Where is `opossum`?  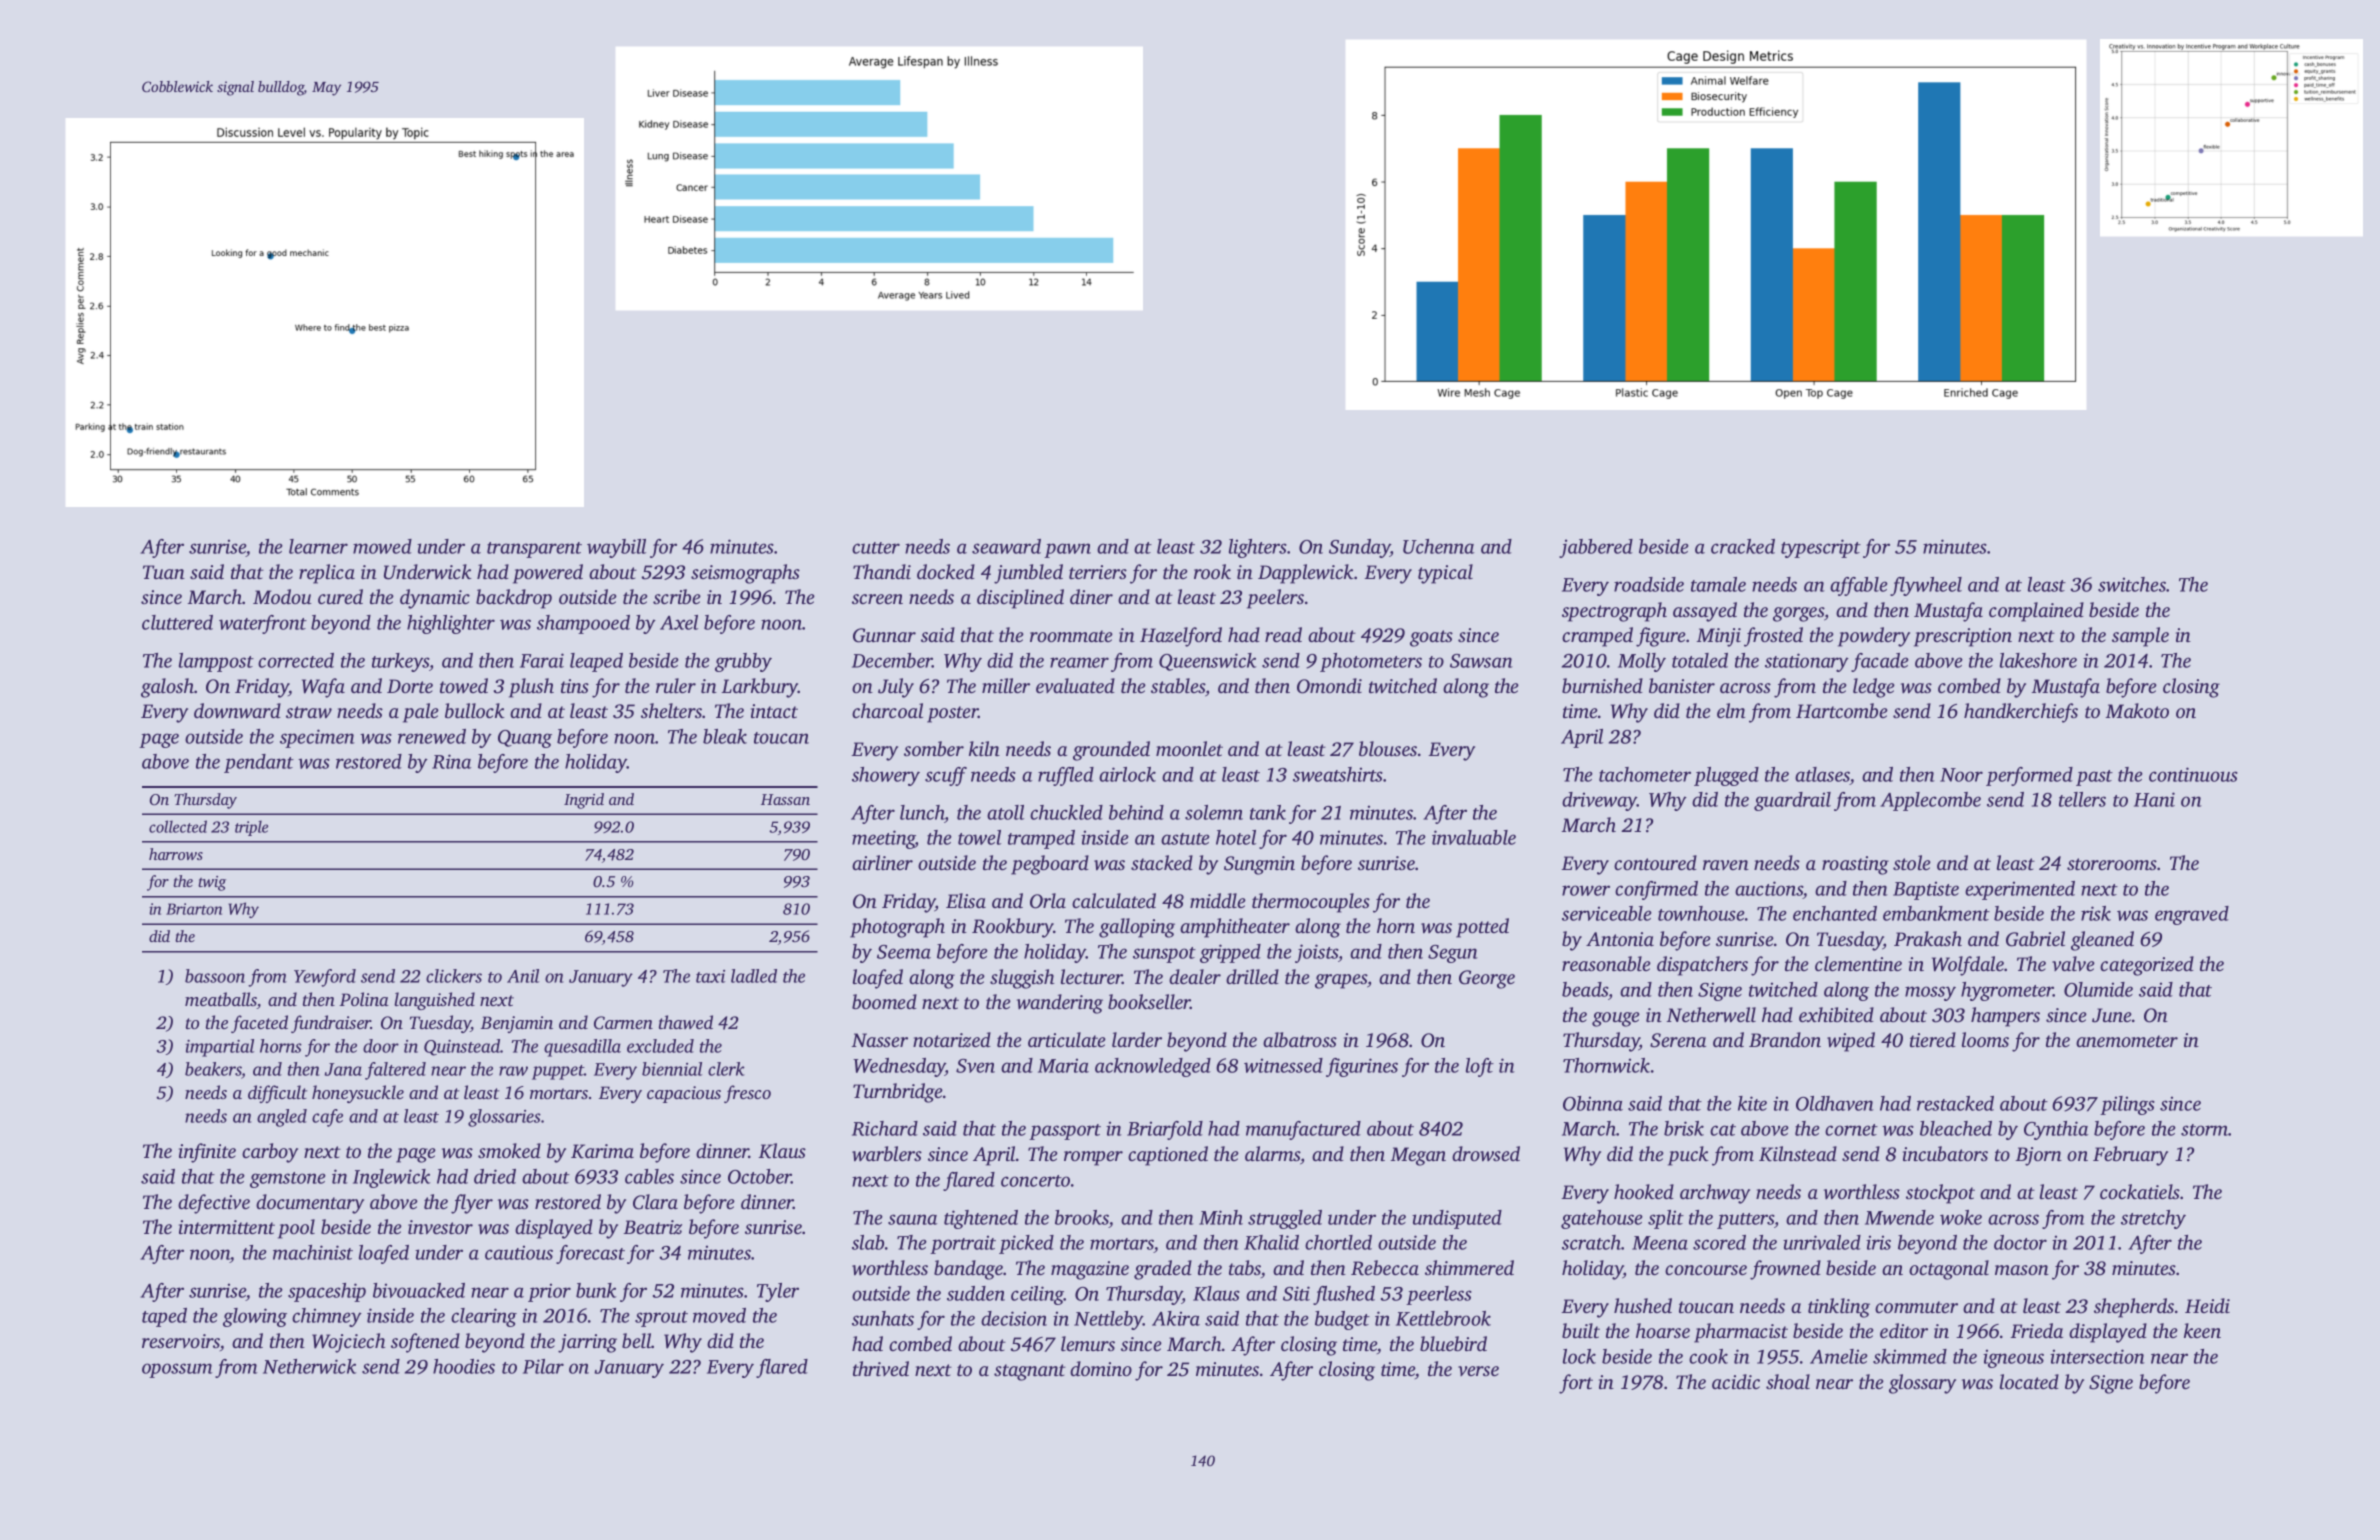
opossum is located at coordinates (177, 1370).
